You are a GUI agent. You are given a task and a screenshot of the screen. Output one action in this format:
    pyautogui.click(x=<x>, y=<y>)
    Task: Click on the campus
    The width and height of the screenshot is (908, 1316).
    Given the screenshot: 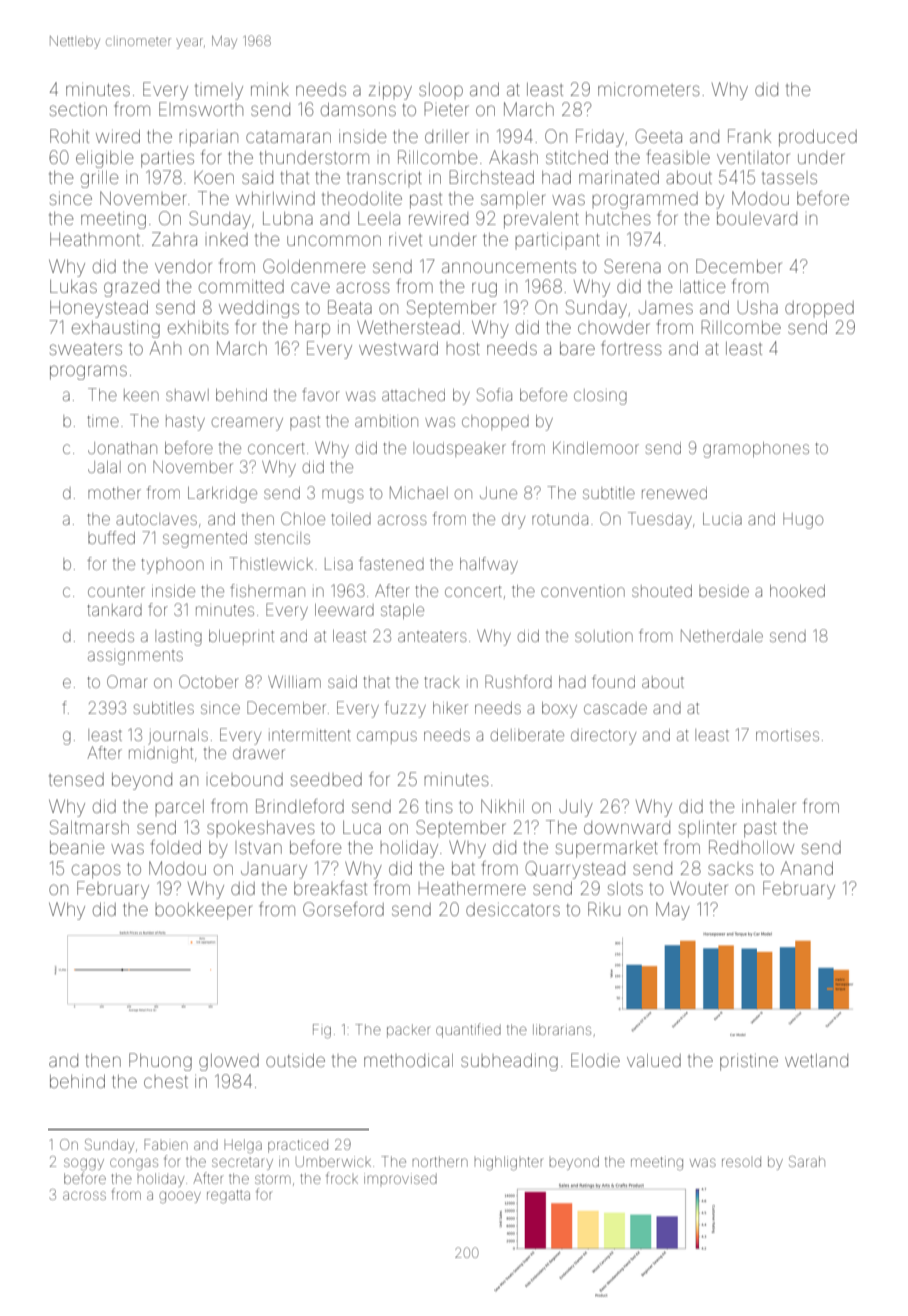 What is the action you would take?
    pyautogui.click(x=387, y=737)
